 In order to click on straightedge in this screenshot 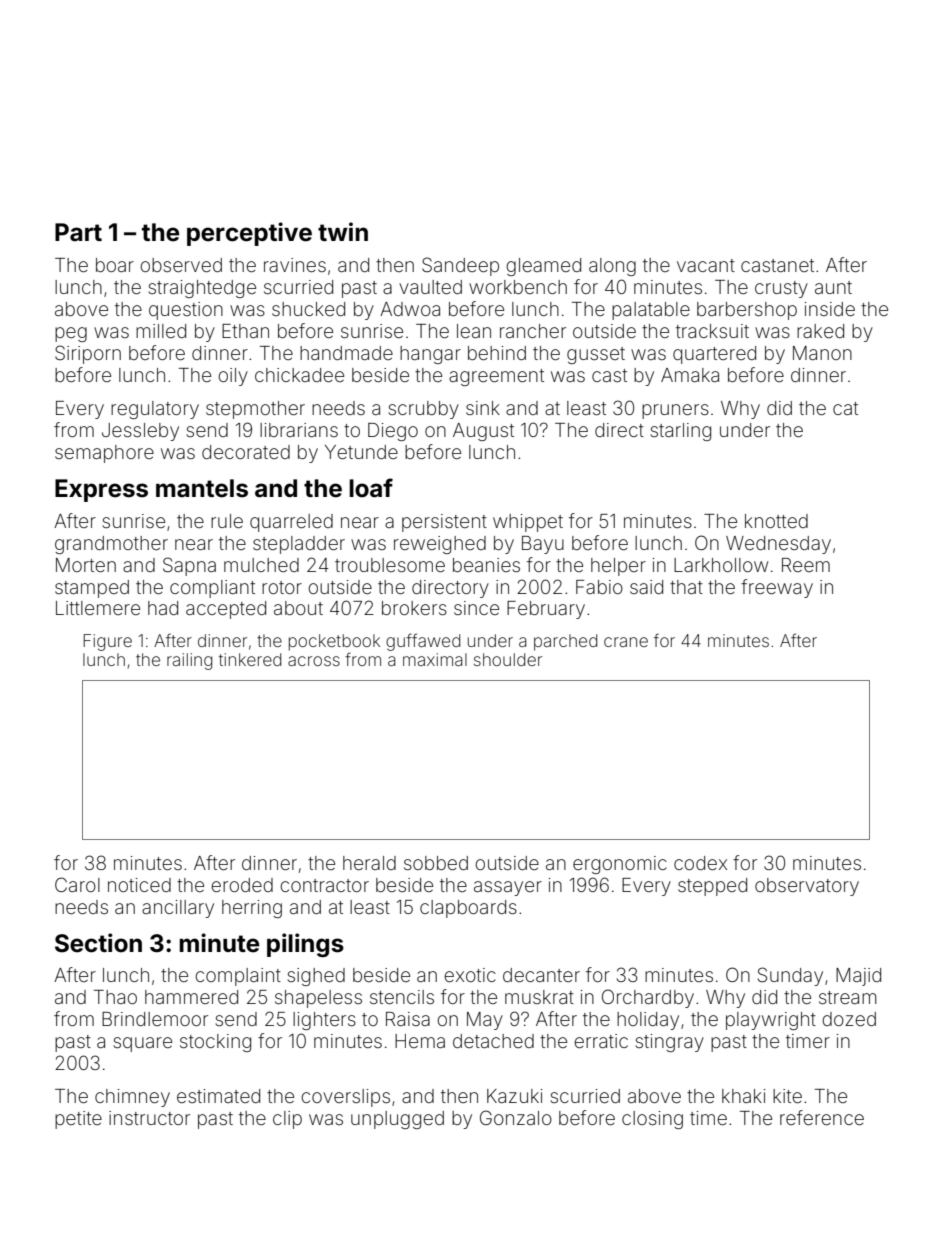, I will do `click(202, 289)`.
